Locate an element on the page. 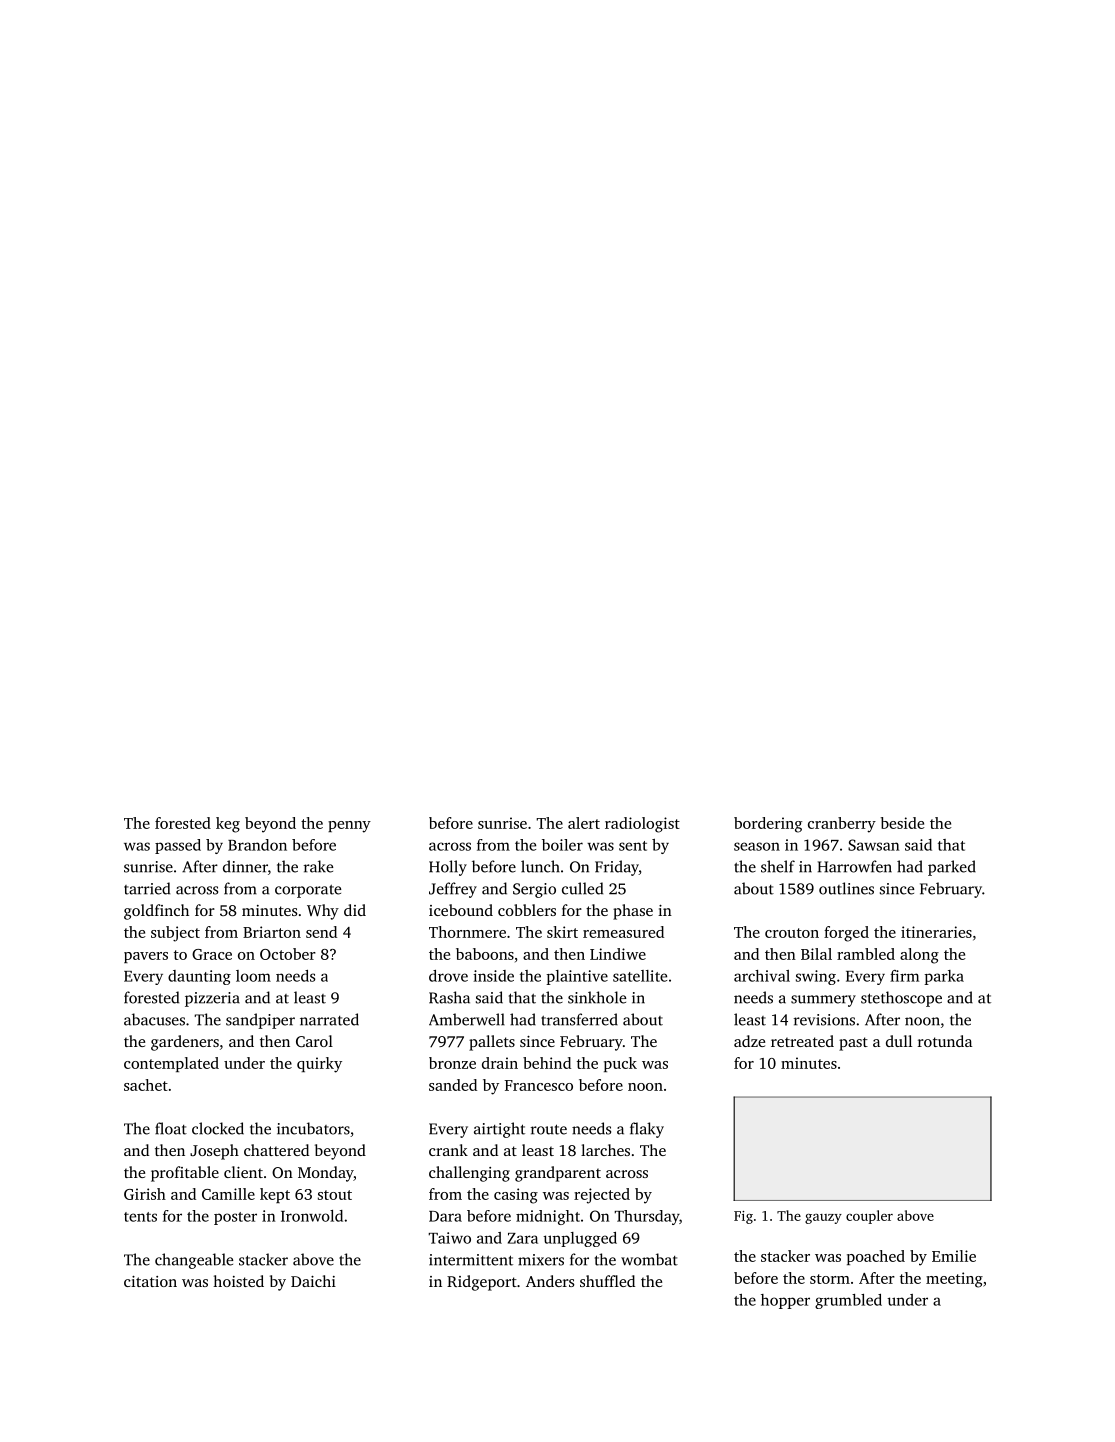 The width and height of the document is (1115, 1442). flaky is located at coordinates (647, 1130).
